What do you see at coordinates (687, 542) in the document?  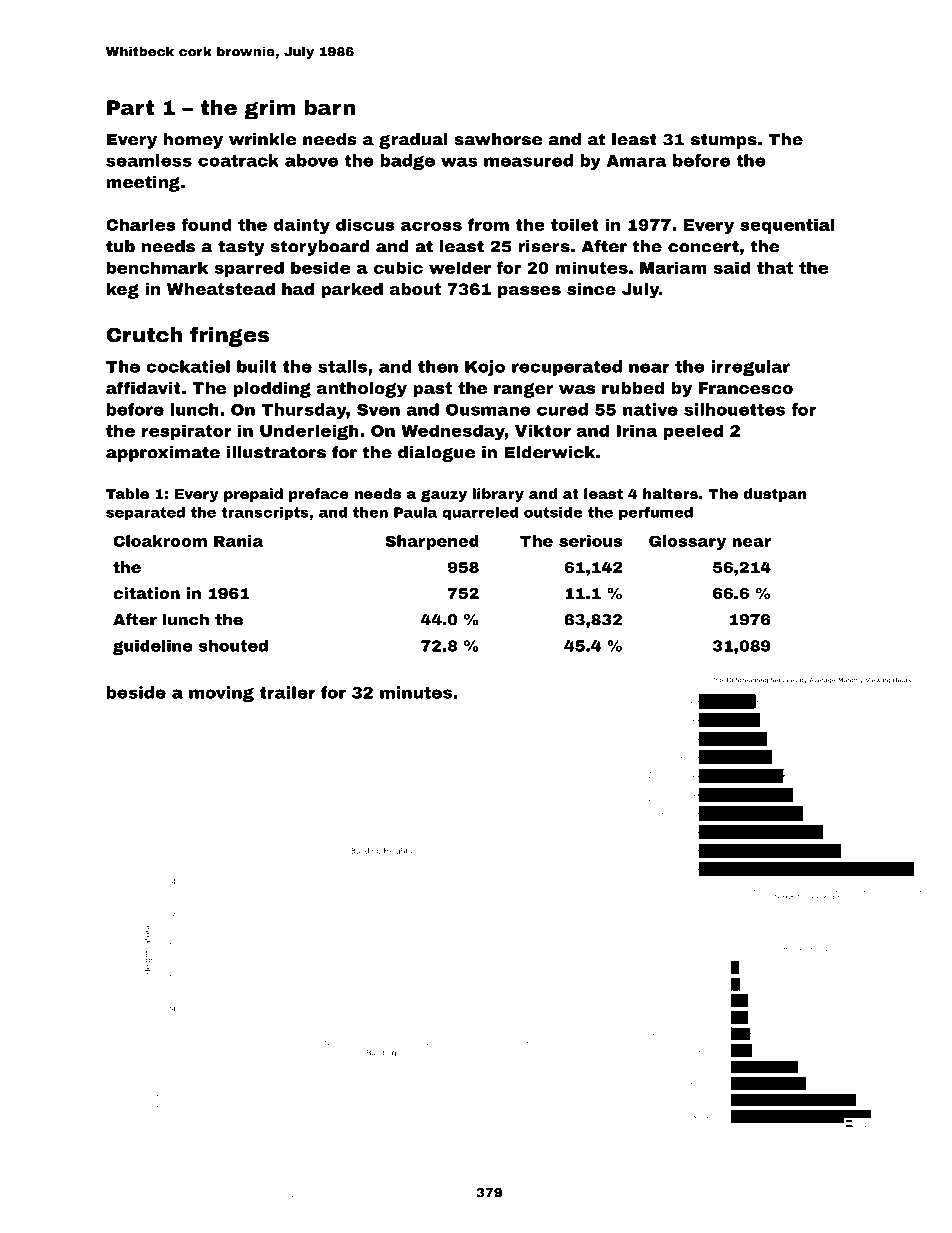 I see `Glossary` at bounding box center [687, 542].
